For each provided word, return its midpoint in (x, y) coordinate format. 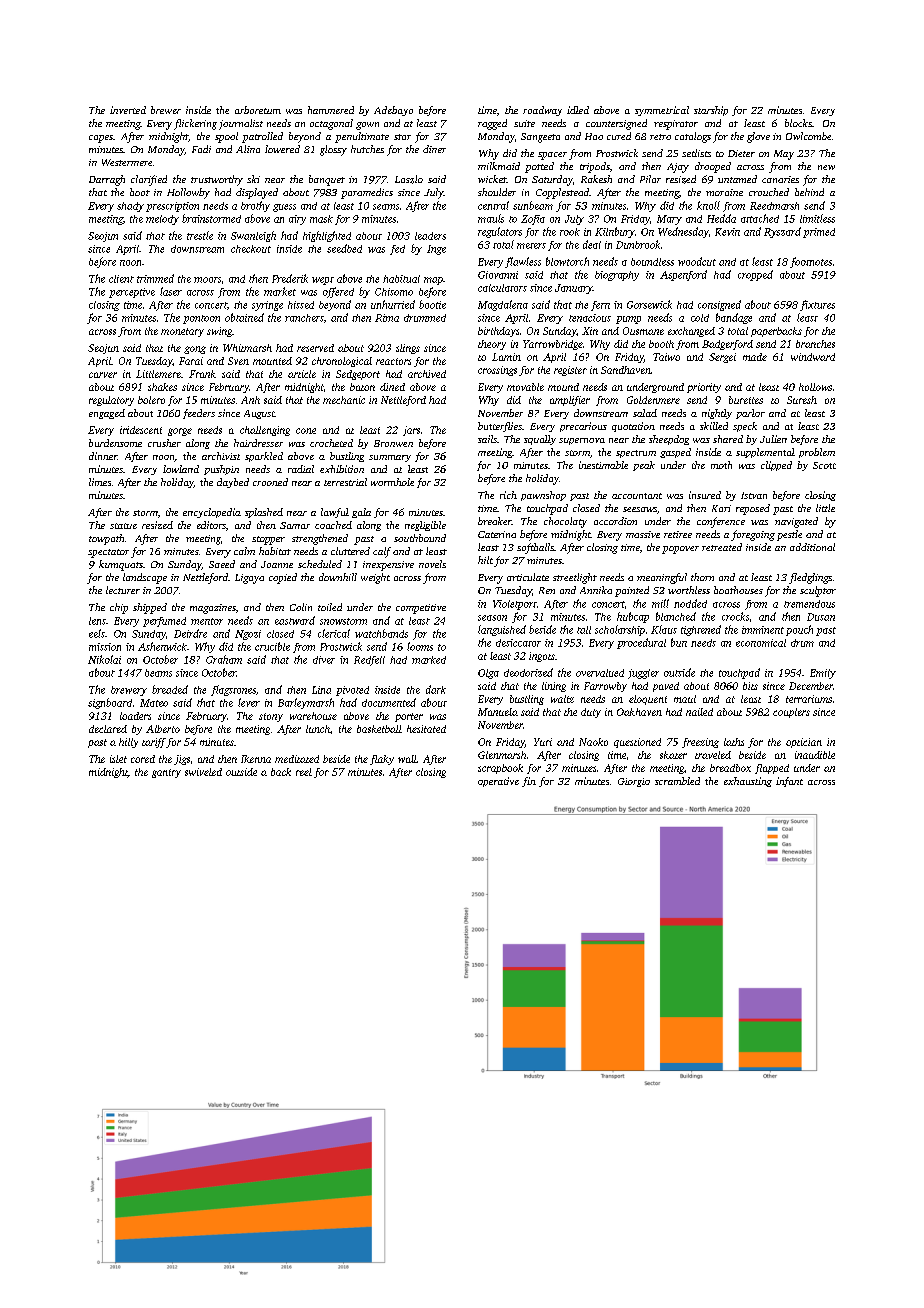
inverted (128, 110)
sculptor (818, 591)
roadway (542, 111)
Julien (773, 439)
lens (97, 621)
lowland (181, 469)
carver (103, 375)
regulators (500, 232)
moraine (724, 192)
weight (375, 578)
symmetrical (662, 111)
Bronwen (393, 443)
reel (304, 772)
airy (297, 220)
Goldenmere (653, 400)
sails (487, 439)
